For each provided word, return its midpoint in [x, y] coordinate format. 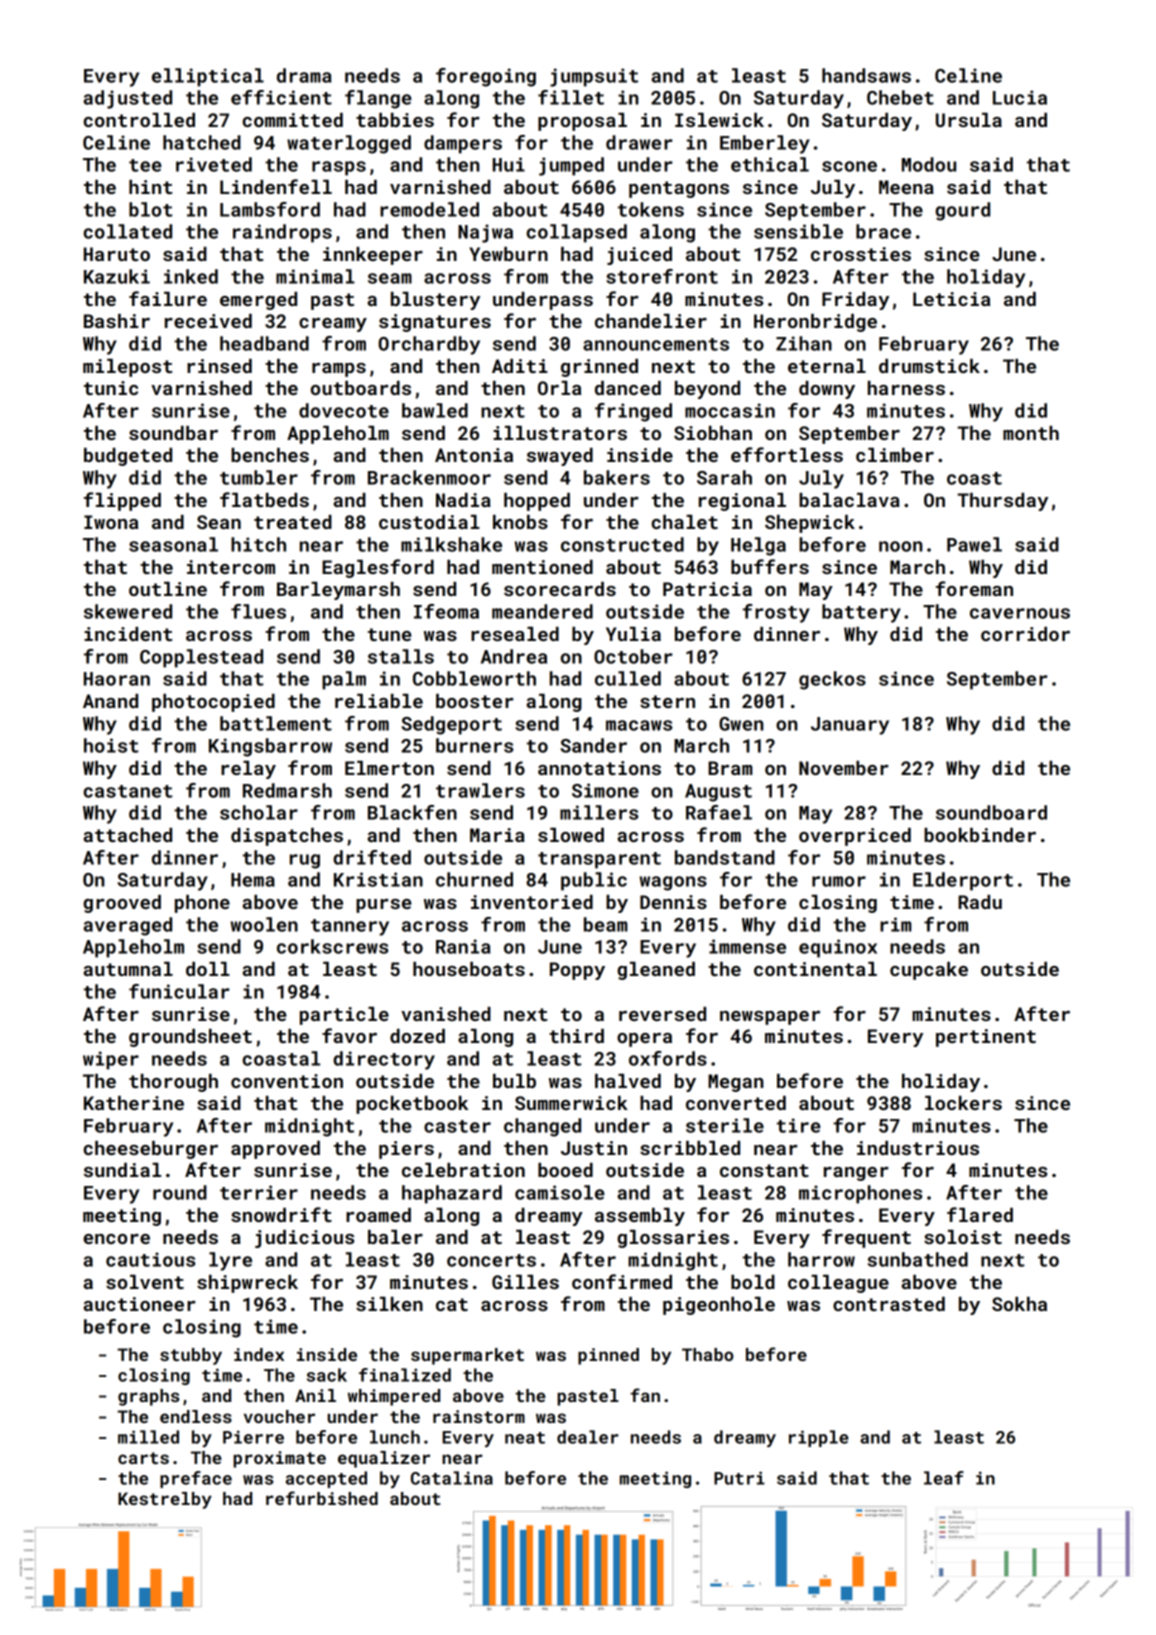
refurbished [322, 1498]
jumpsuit [594, 77]
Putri [739, 1478]
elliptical [208, 77]
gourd [962, 211]
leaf [944, 1478]
